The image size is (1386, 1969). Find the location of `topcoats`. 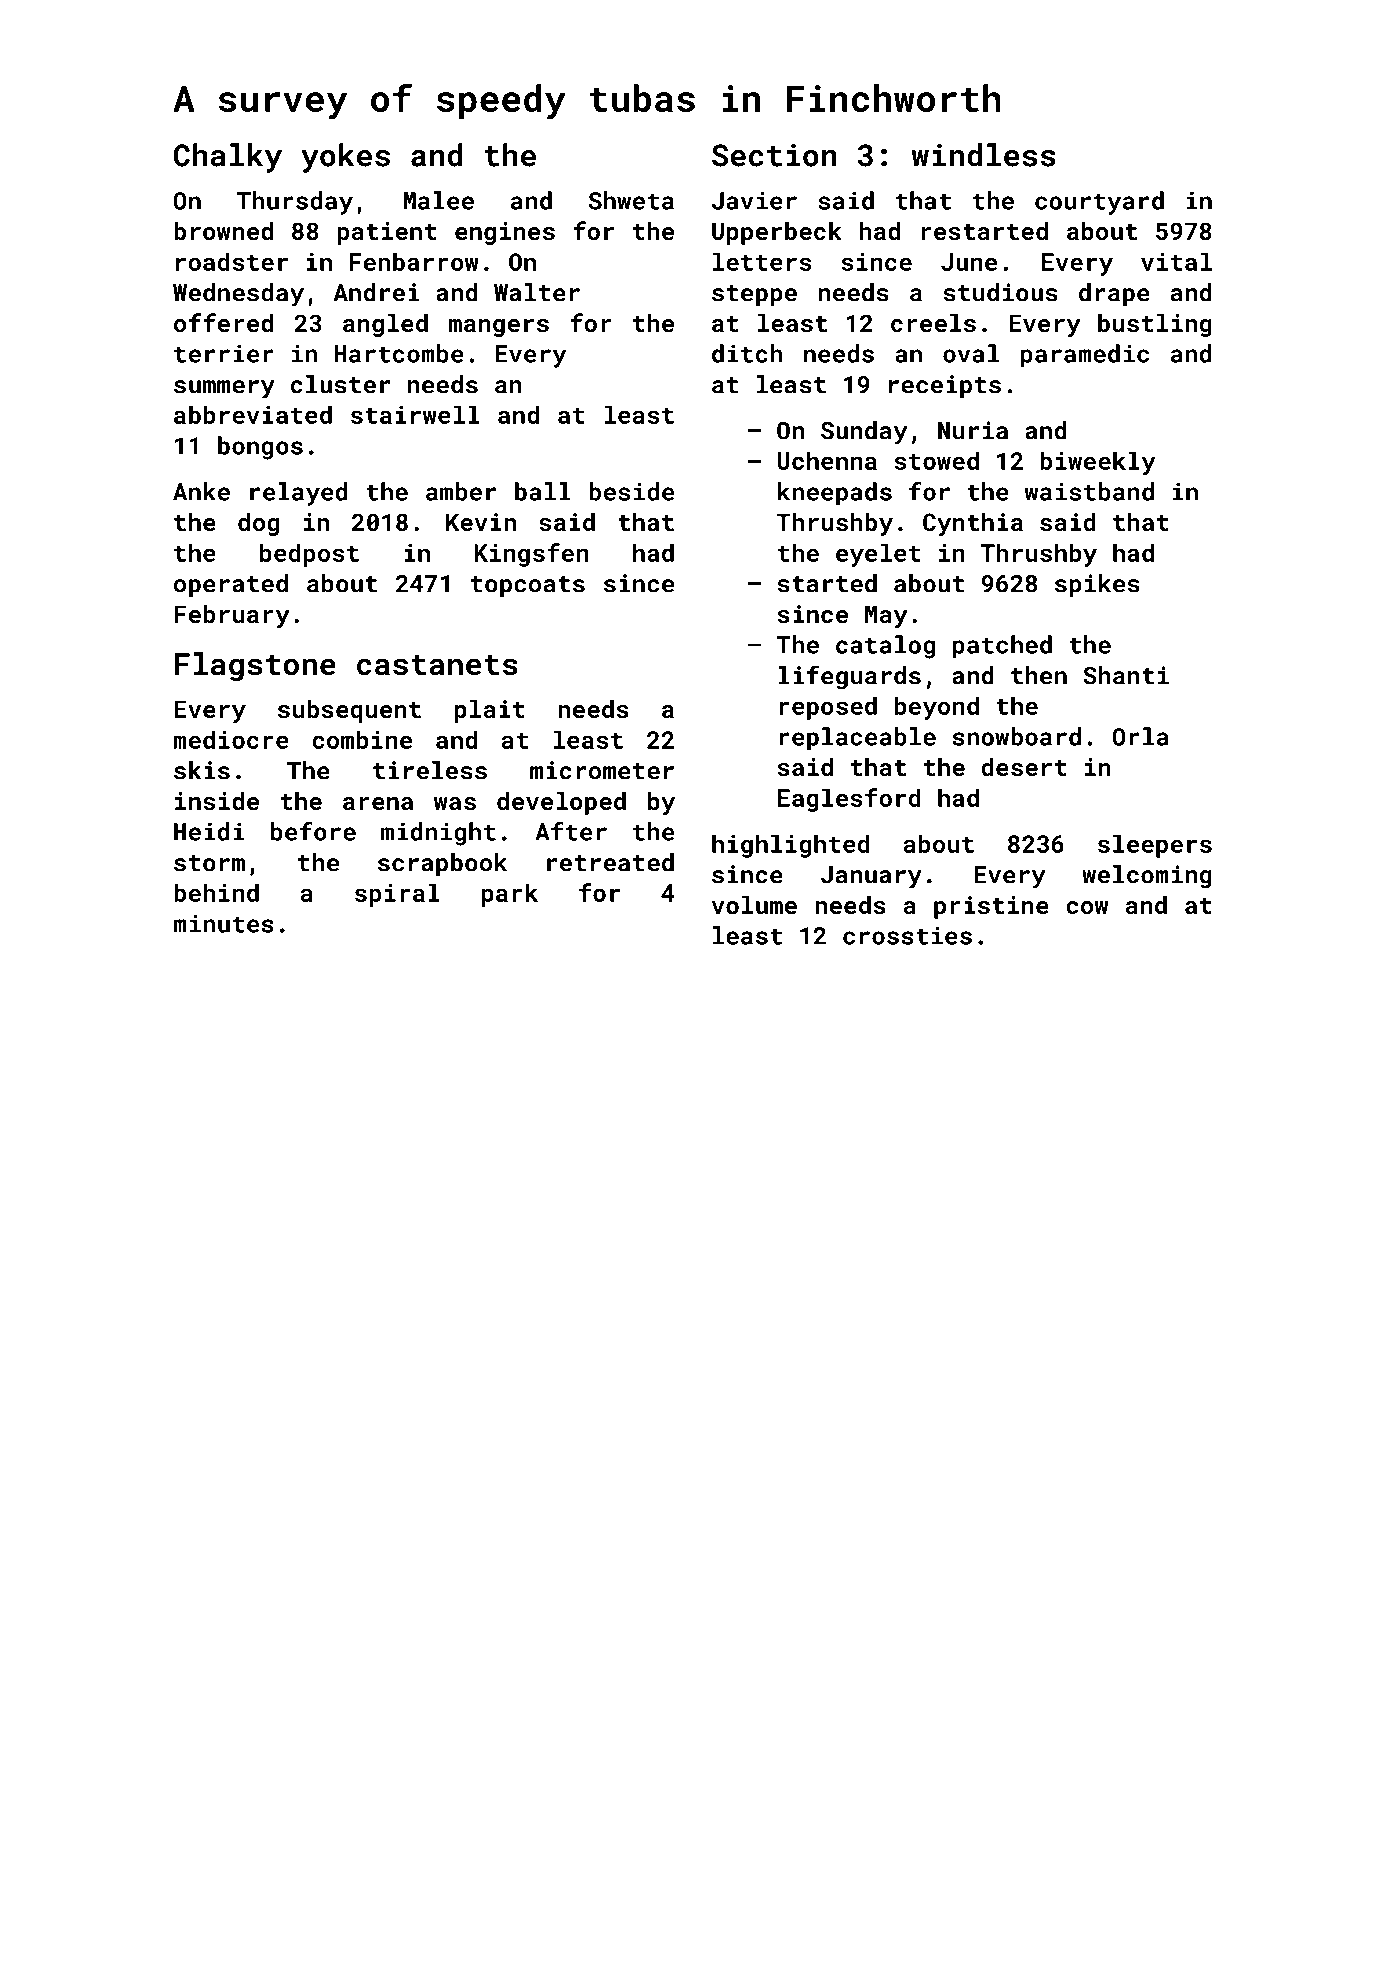

topcoats is located at coordinates (528, 586).
